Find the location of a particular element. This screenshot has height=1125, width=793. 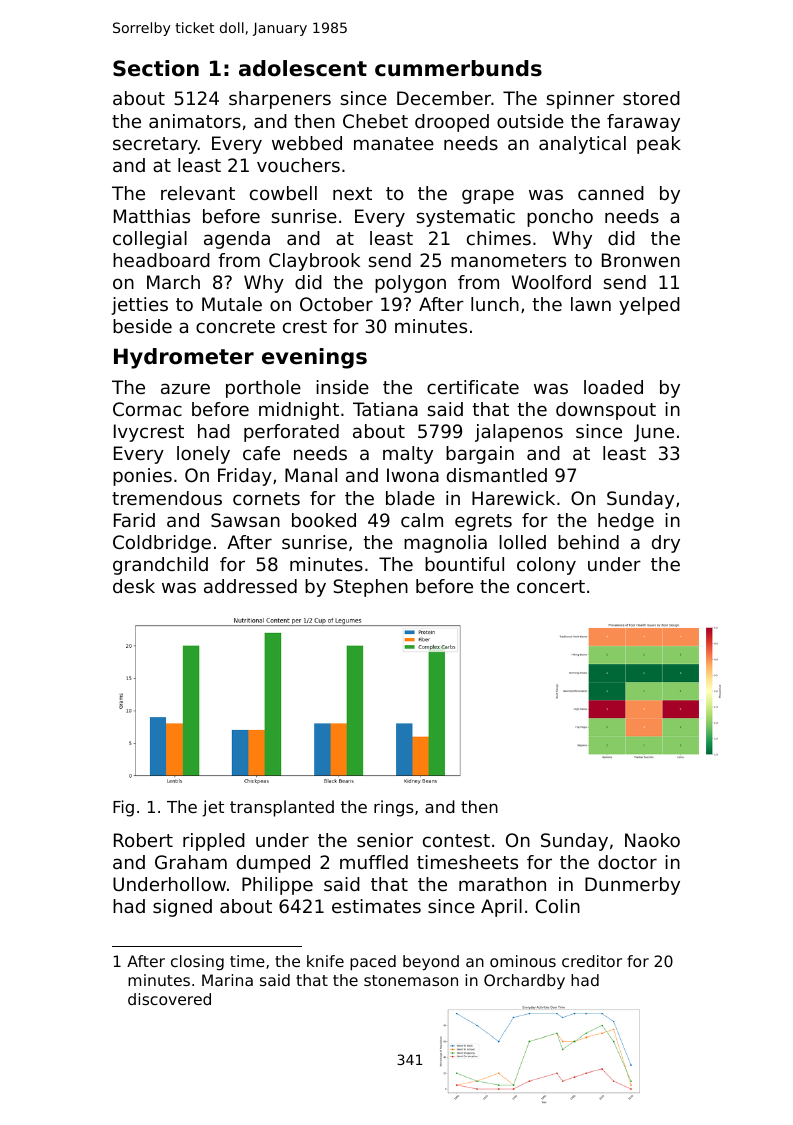

malty is located at coordinates (408, 455).
